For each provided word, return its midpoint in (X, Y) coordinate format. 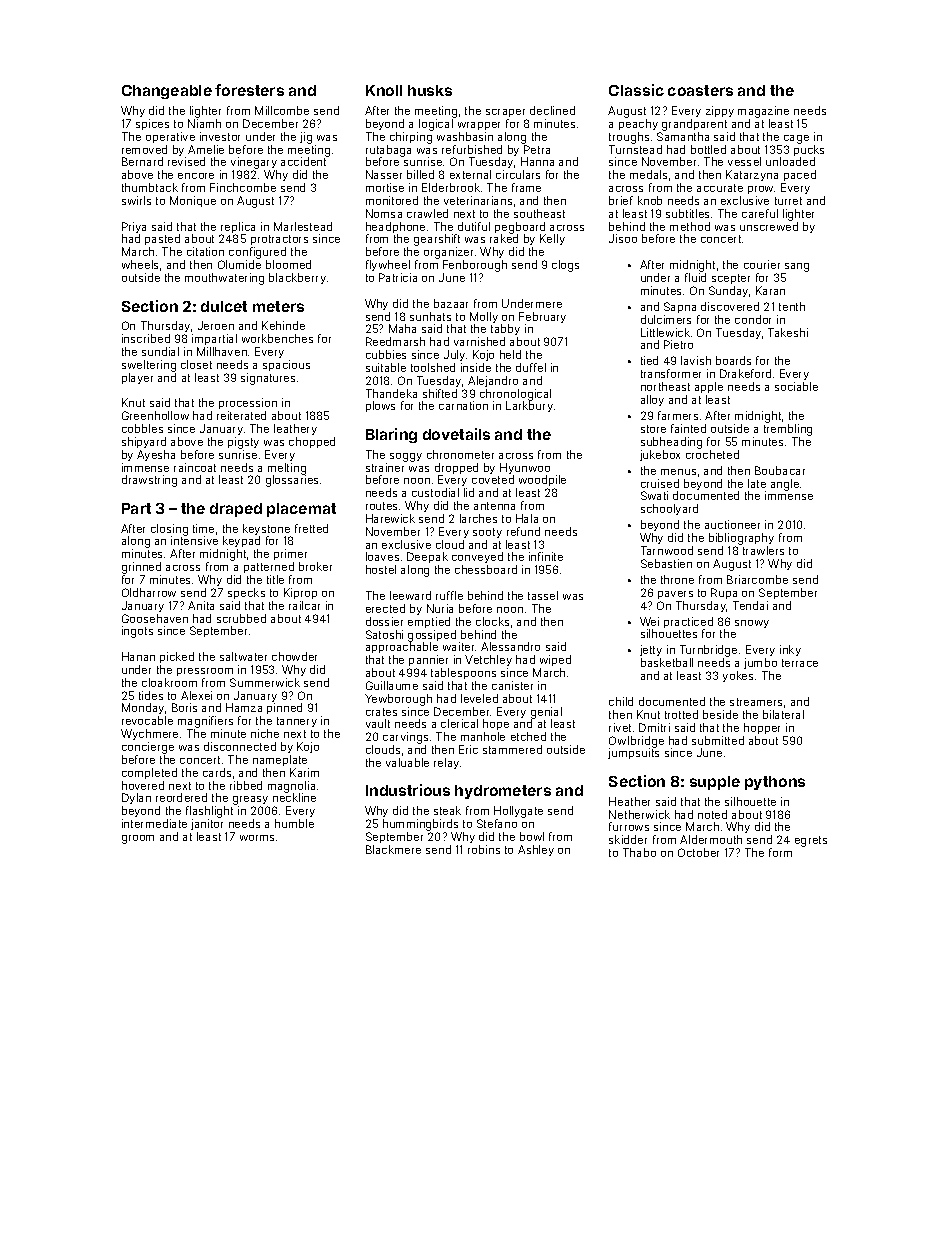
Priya (134, 228)
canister (512, 685)
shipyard (144, 442)
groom (138, 839)
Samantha (683, 136)
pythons (775, 783)
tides (151, 695)
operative (170, 137)
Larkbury (529, 407)
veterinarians (478, 200)
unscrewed (769, 226)
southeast (539, 213)
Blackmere (393, 849)
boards (733, 360)
